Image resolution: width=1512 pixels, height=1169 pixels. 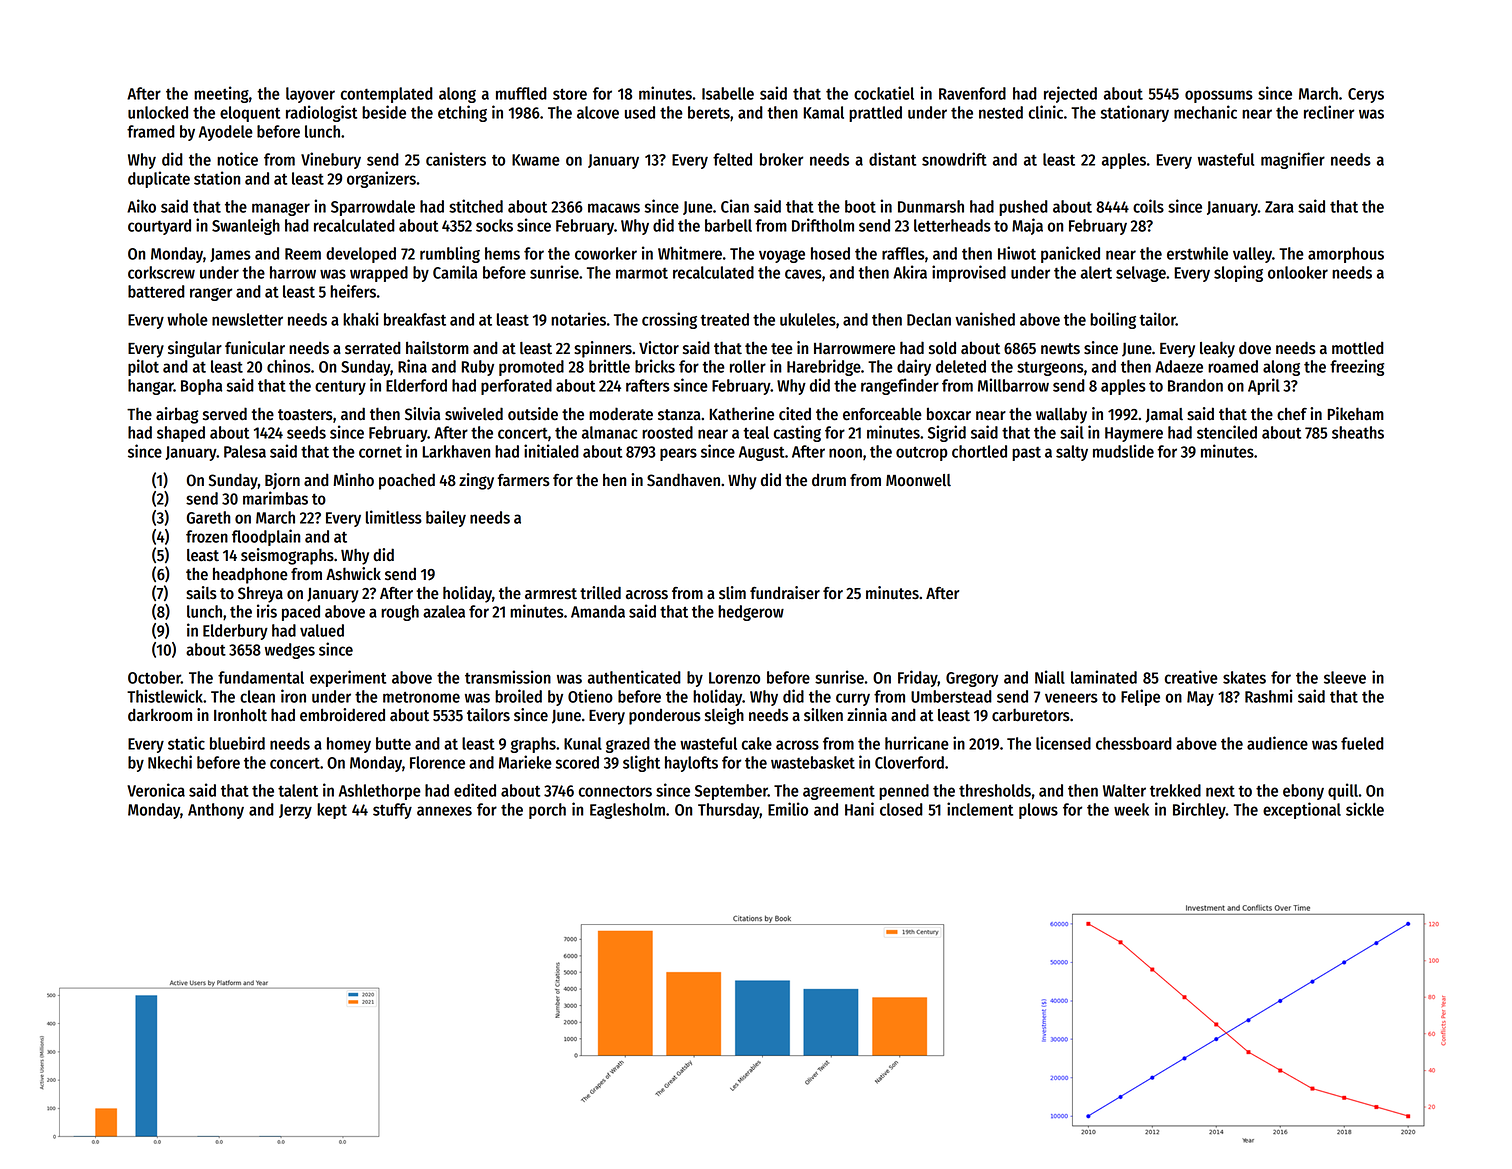 I want to click on macaws, so click(x=614, y=208).
